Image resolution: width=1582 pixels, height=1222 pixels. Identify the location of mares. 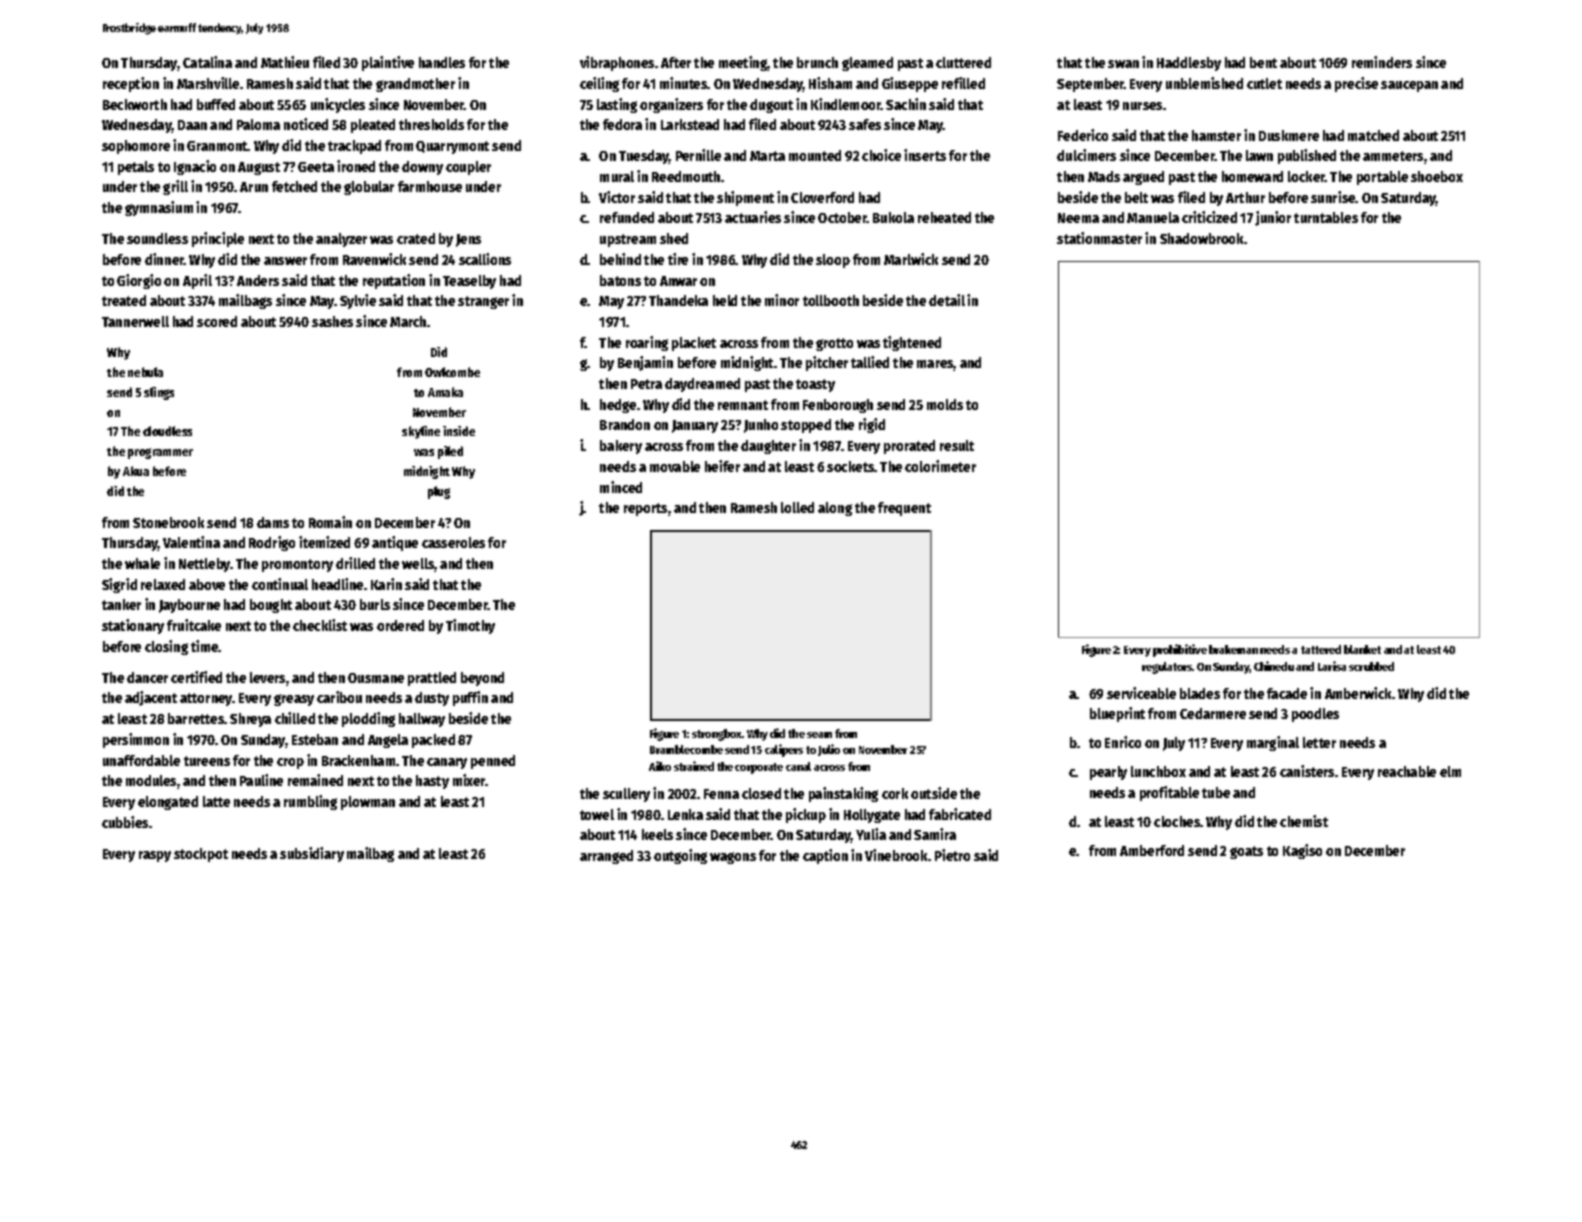
(935, 365).
